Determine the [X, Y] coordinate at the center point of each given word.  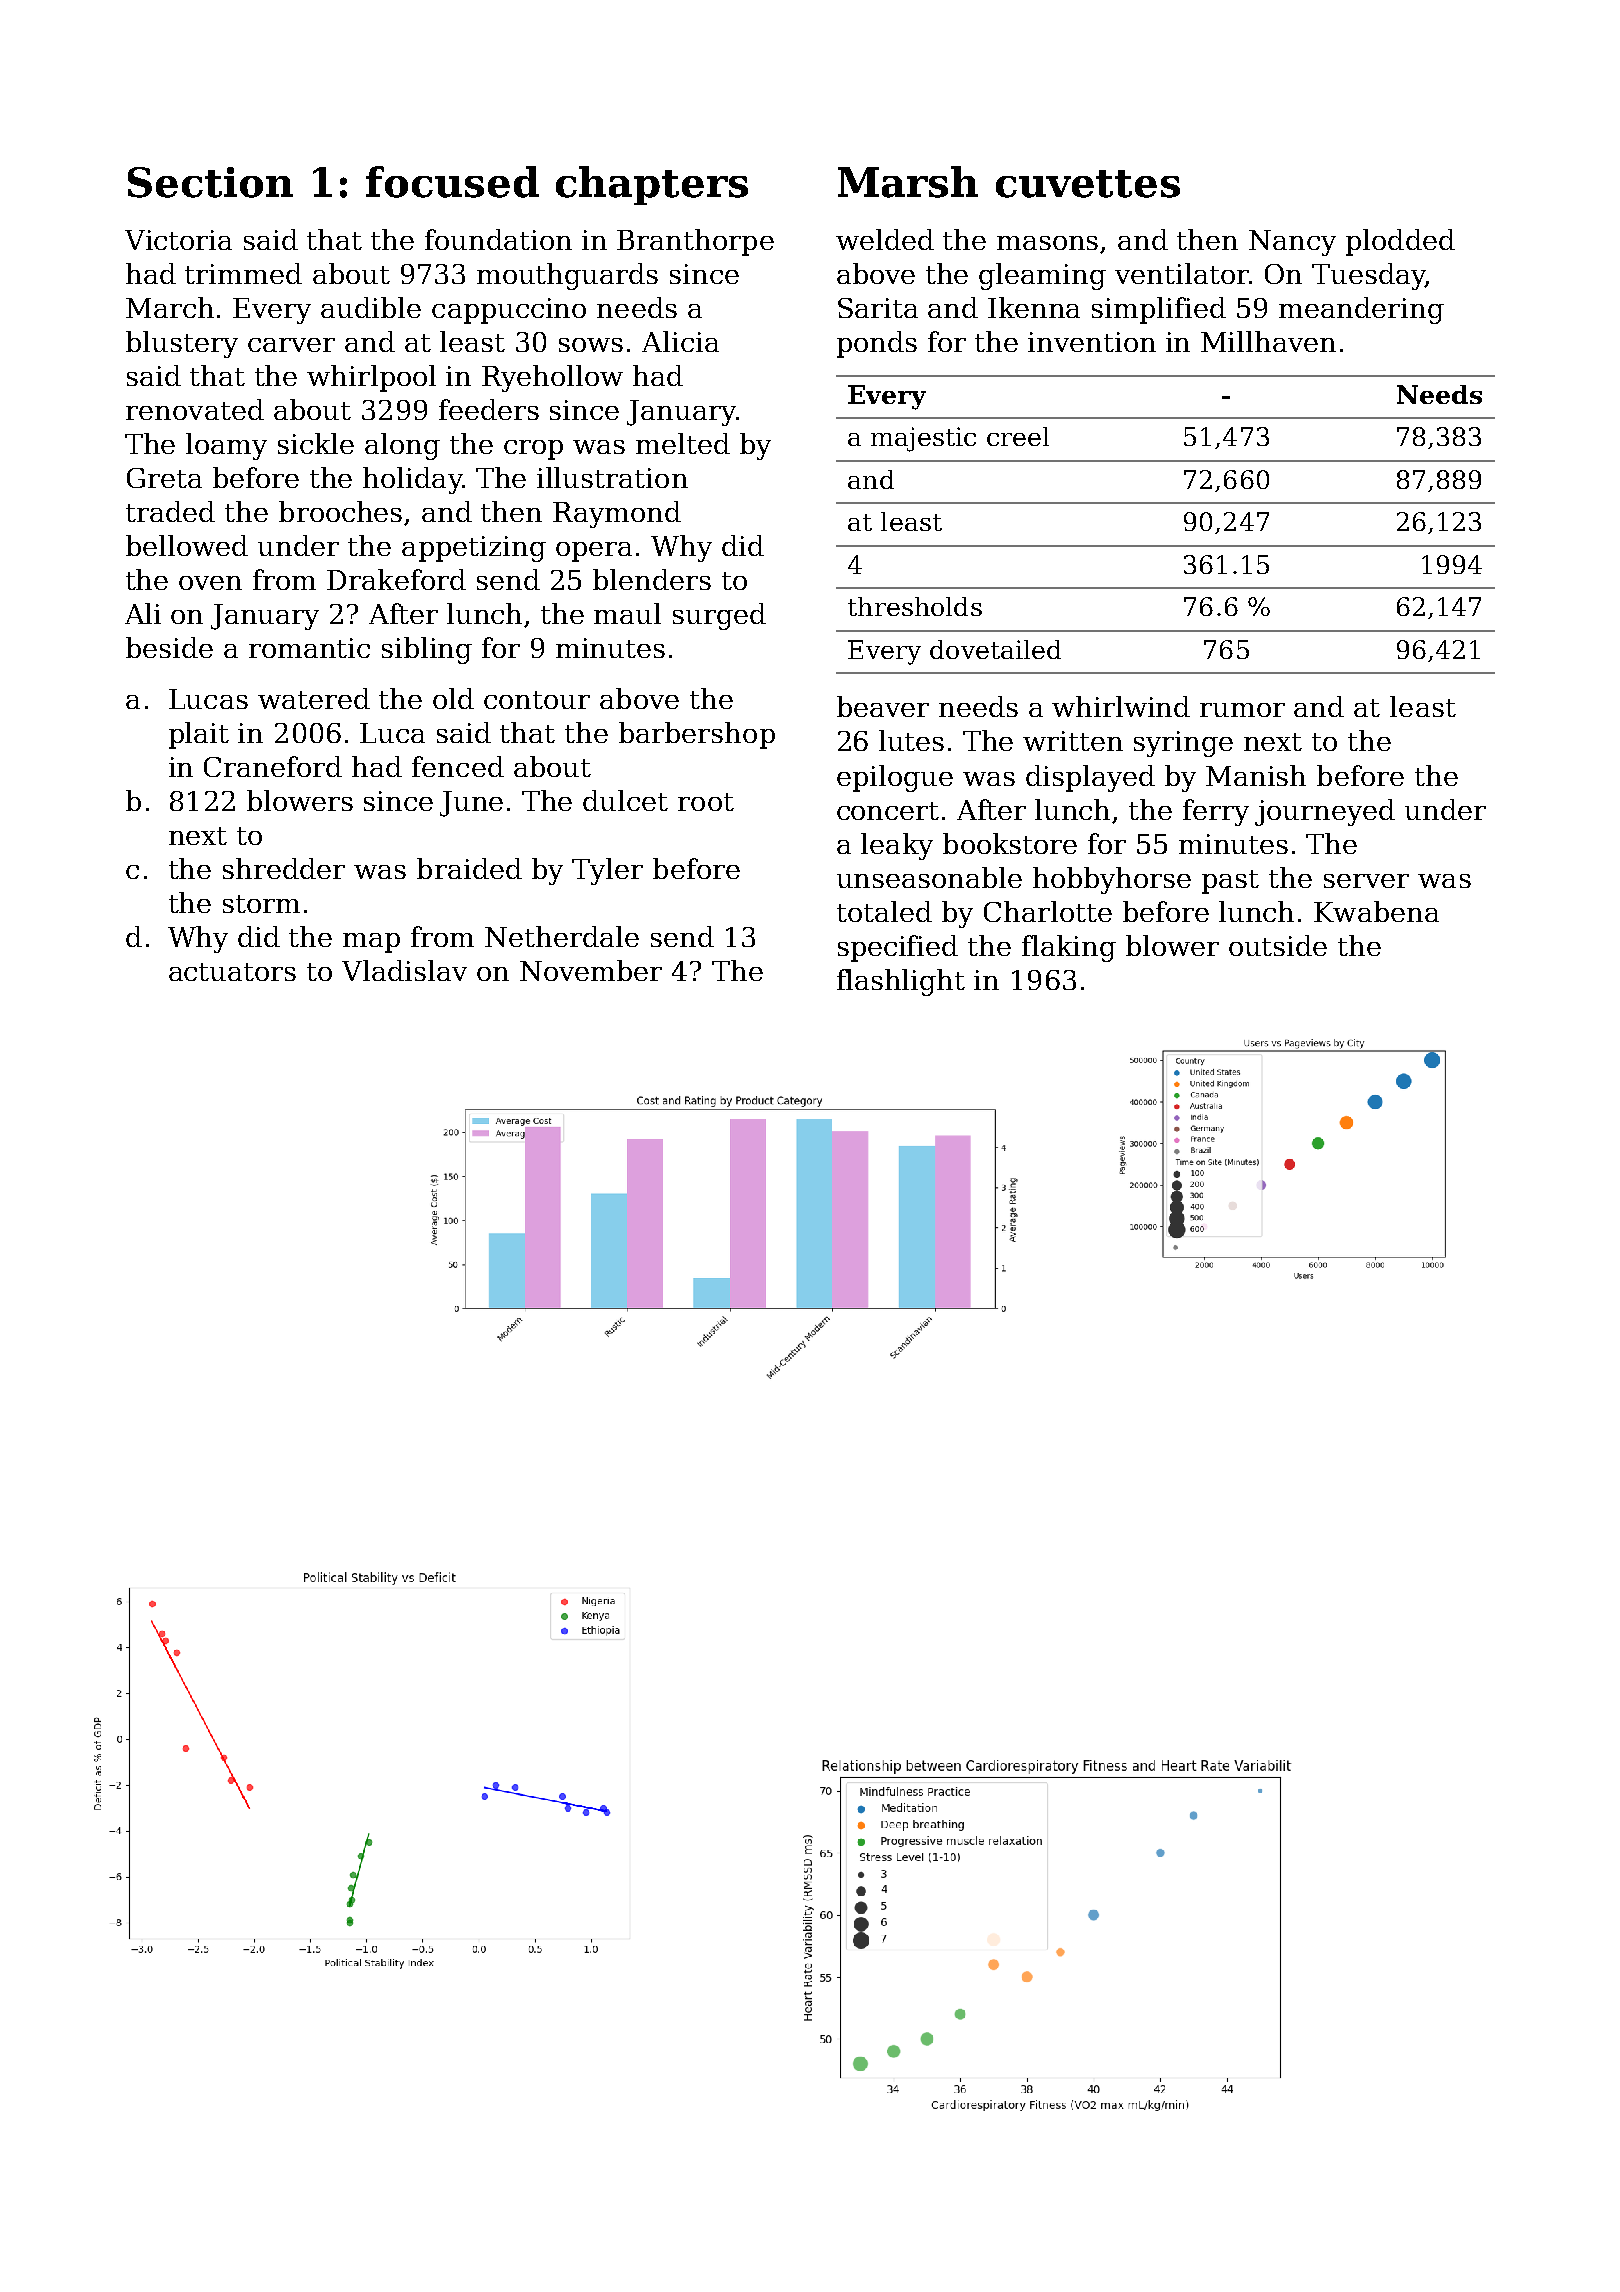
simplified [1159, 310]
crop [533, 450]
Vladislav [404, 970]
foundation [498, 239]
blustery [182, 344]
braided [469, 868]
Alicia [680, 341]
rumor [1242, 710]
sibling [427, 650]
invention [1092, 342]
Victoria [178, 240]
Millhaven [1268, 341]
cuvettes [1088, 184]
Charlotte [1048, 911]
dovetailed [995, 649]
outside [1278, 945]
